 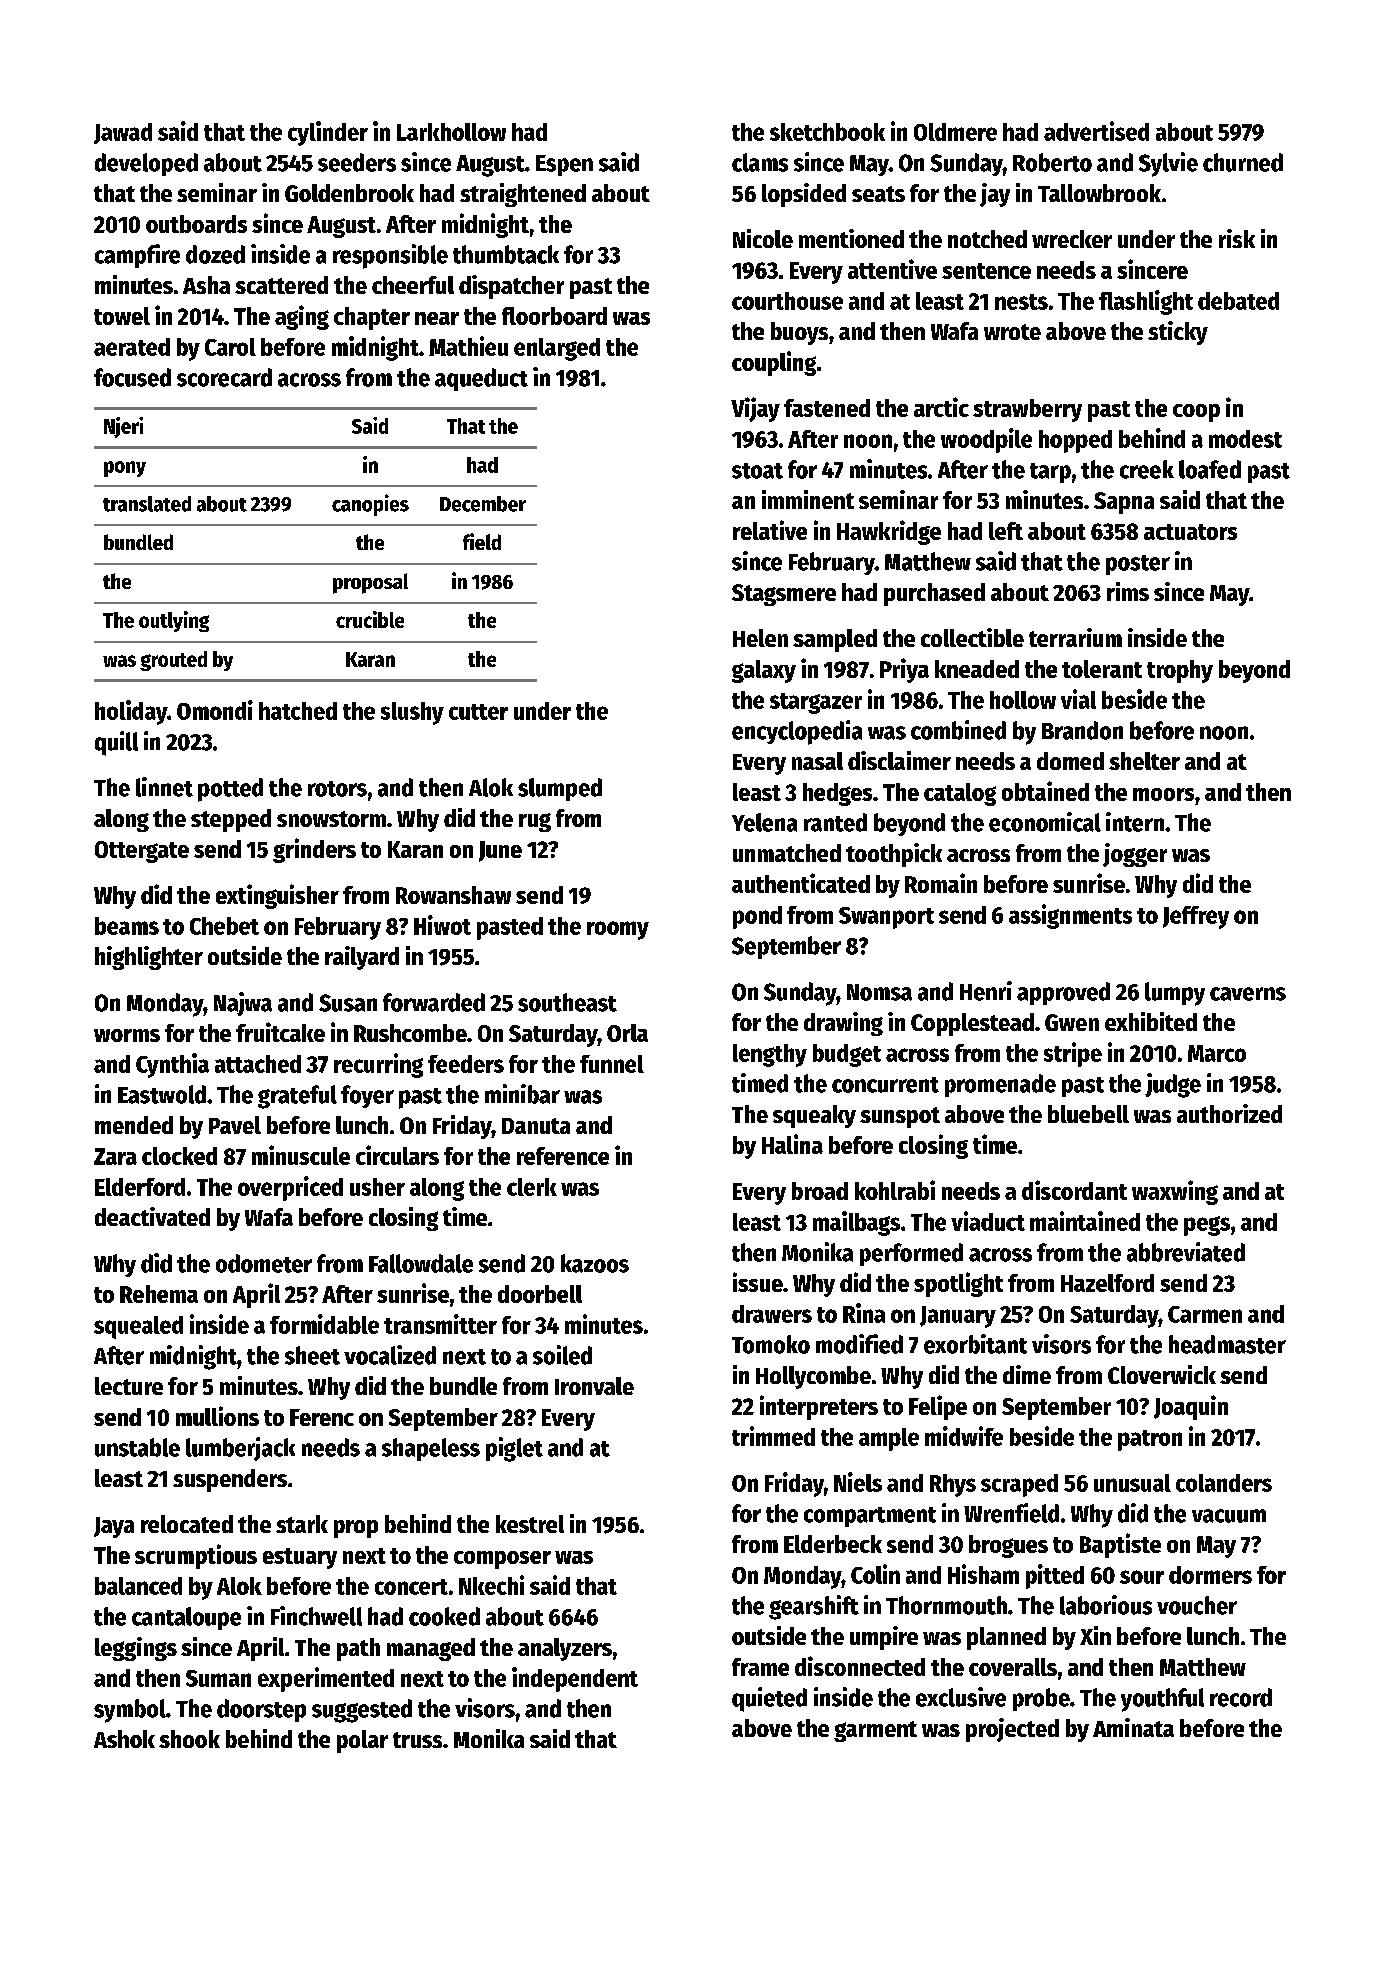 What do you see at coordinates (362, 958) in the screenshot?
I see `railyard` at bounding box center [362, 958].
